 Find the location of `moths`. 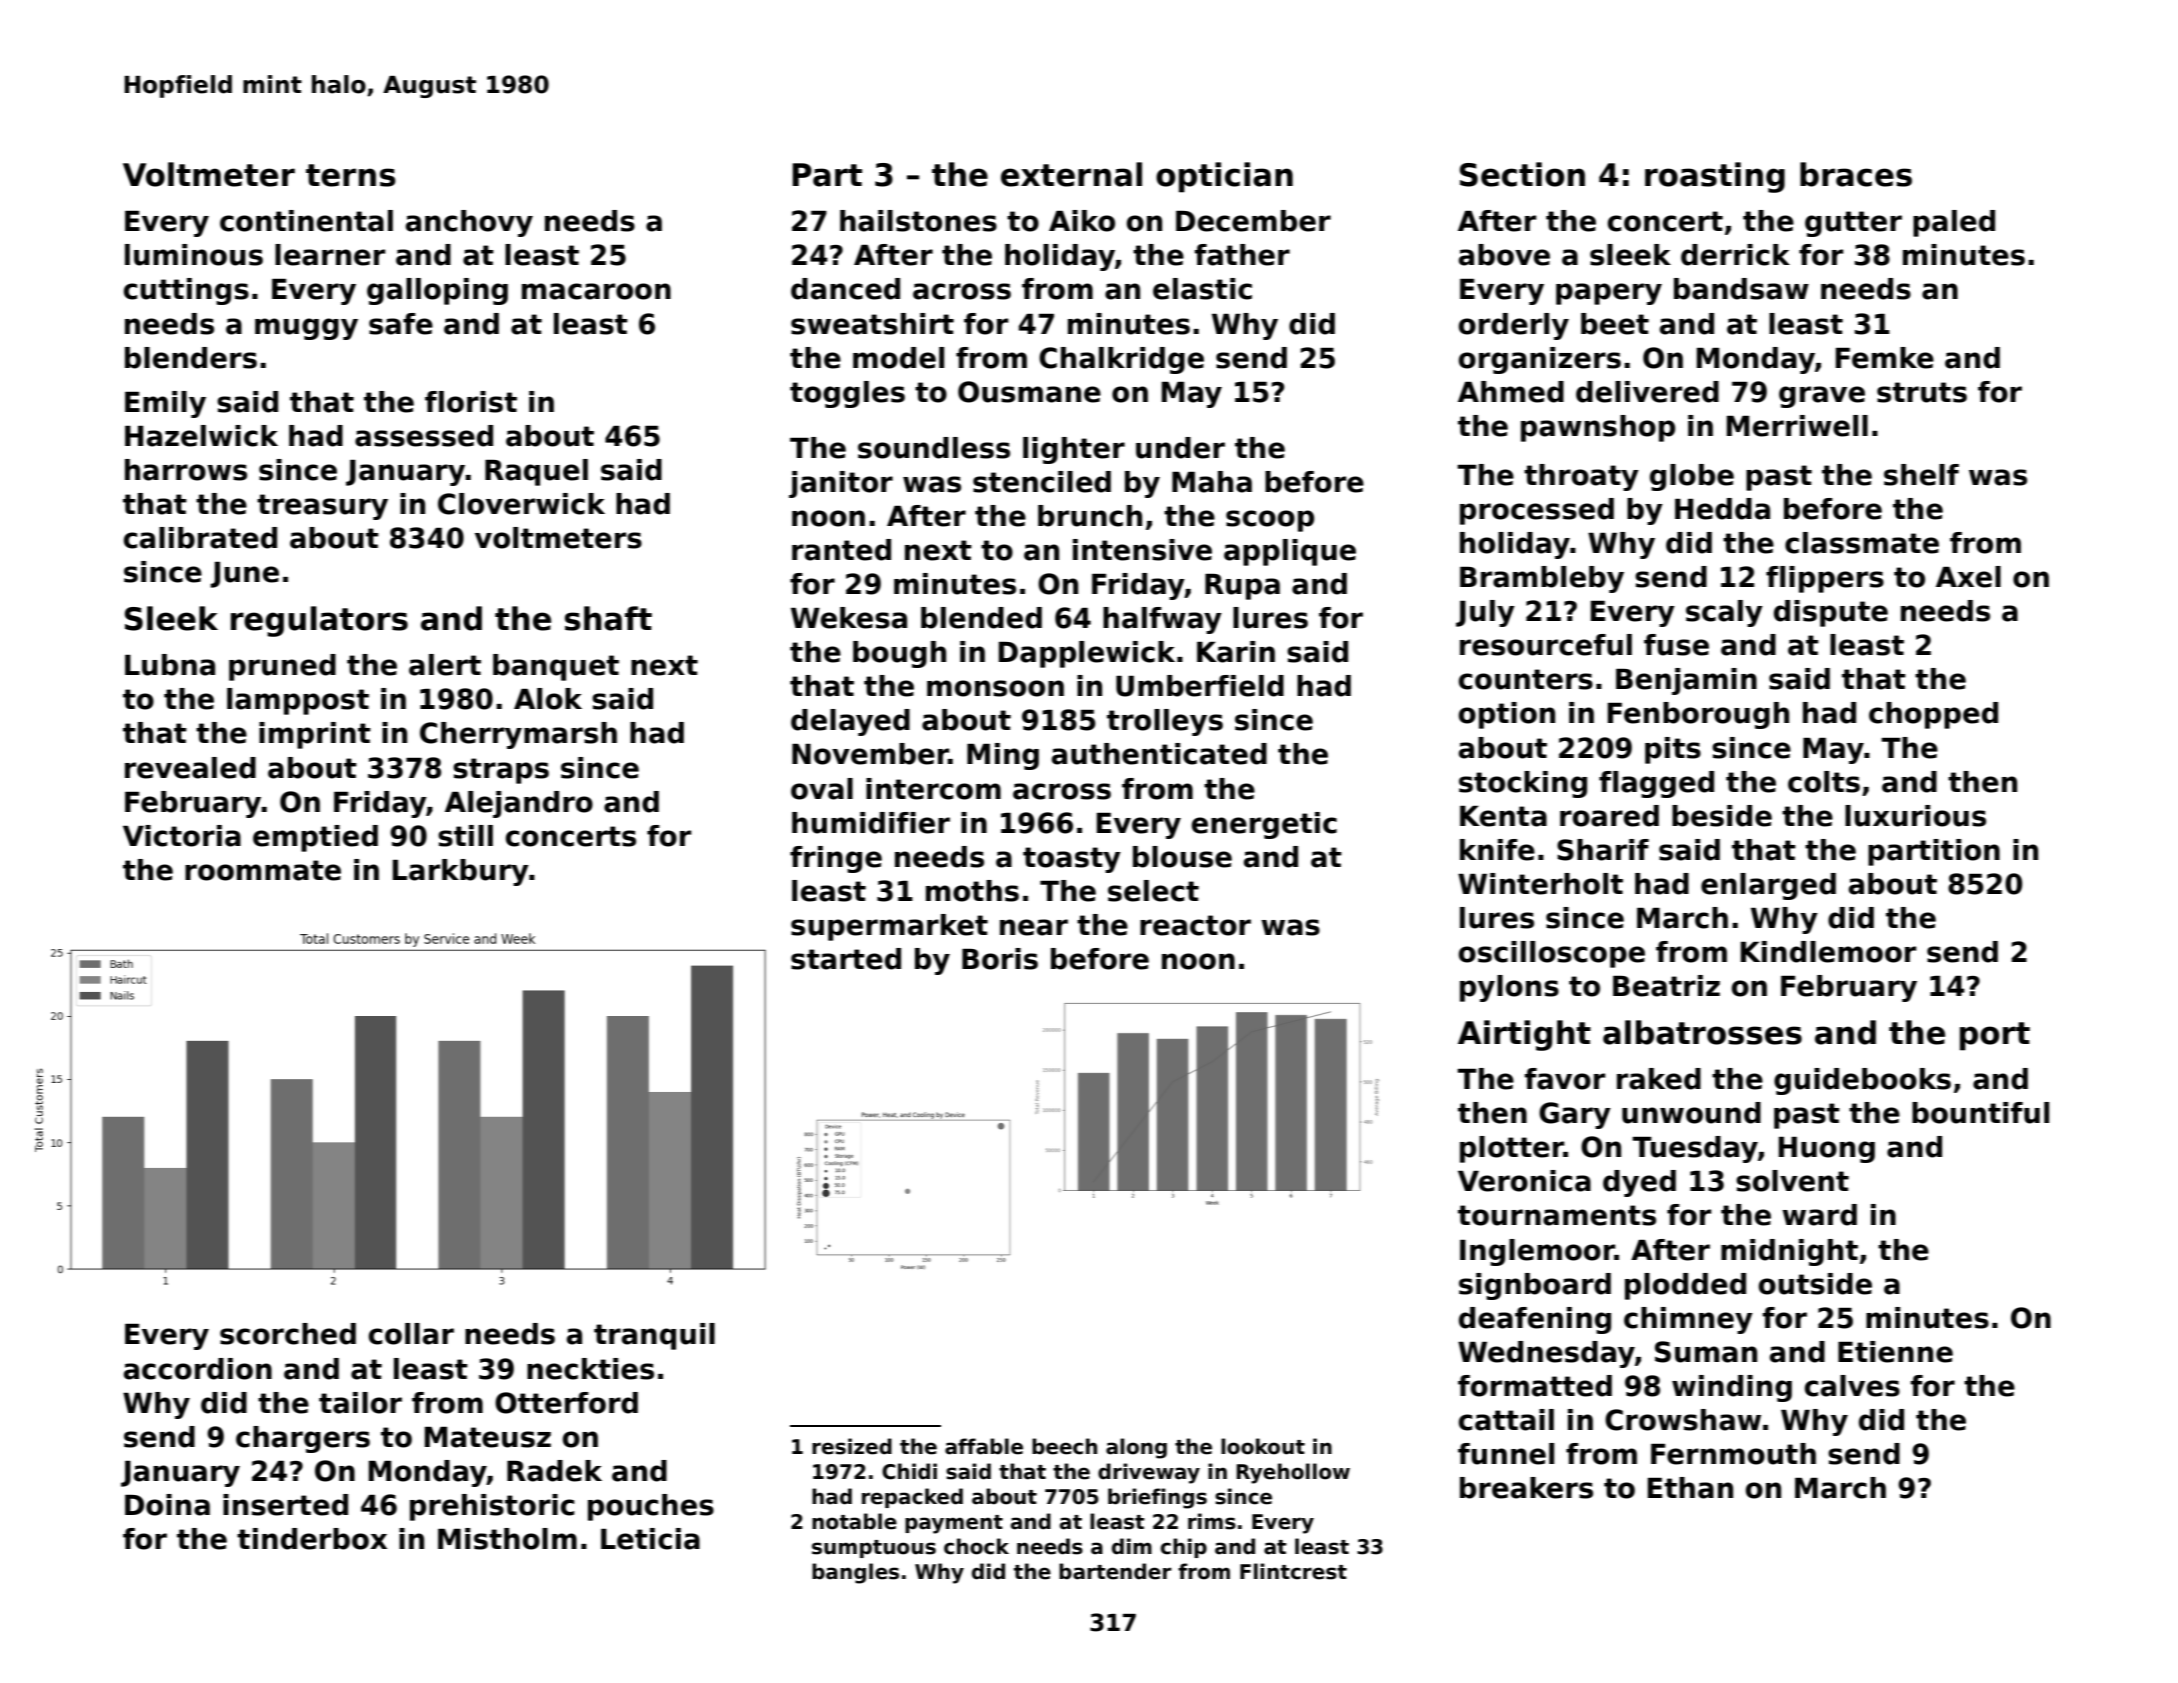

moths is located at coordinates (972, 891).
